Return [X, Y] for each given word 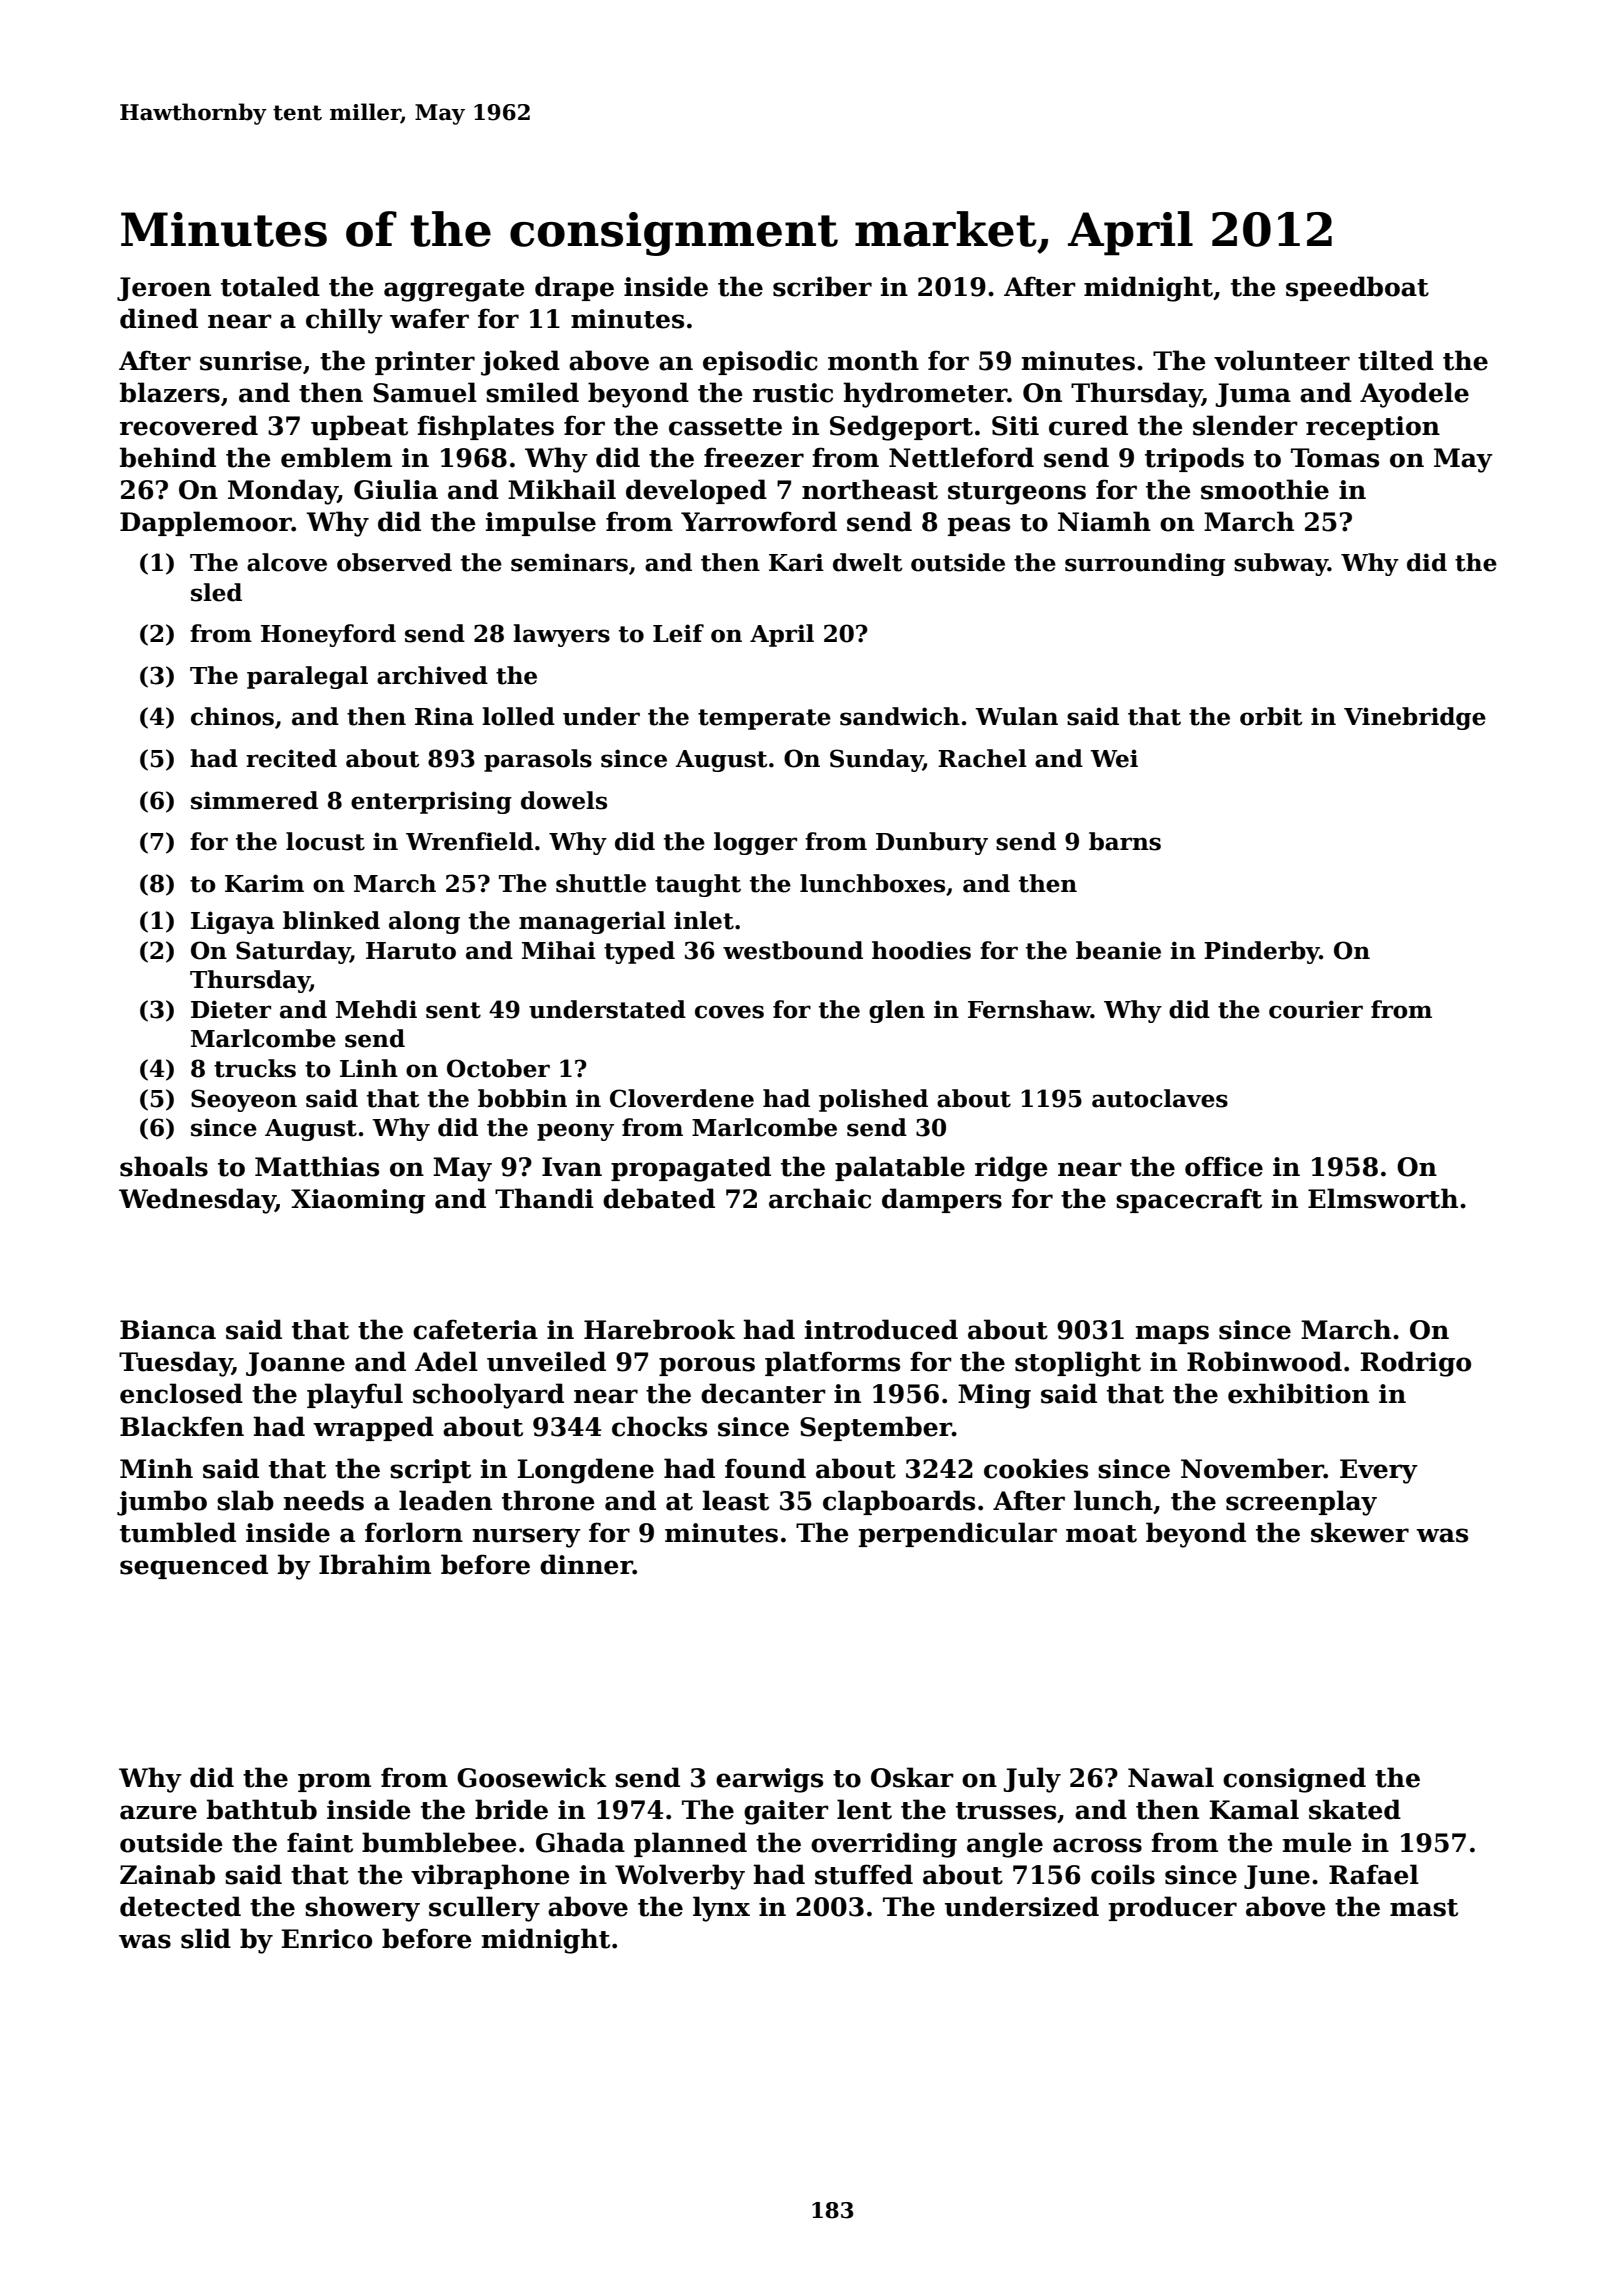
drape [574, 288]
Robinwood [1264, 1361]
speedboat [1357, 288]
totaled [270, 286]
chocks [659, 1426]
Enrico [327, 1939]
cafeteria [475, 1329]
